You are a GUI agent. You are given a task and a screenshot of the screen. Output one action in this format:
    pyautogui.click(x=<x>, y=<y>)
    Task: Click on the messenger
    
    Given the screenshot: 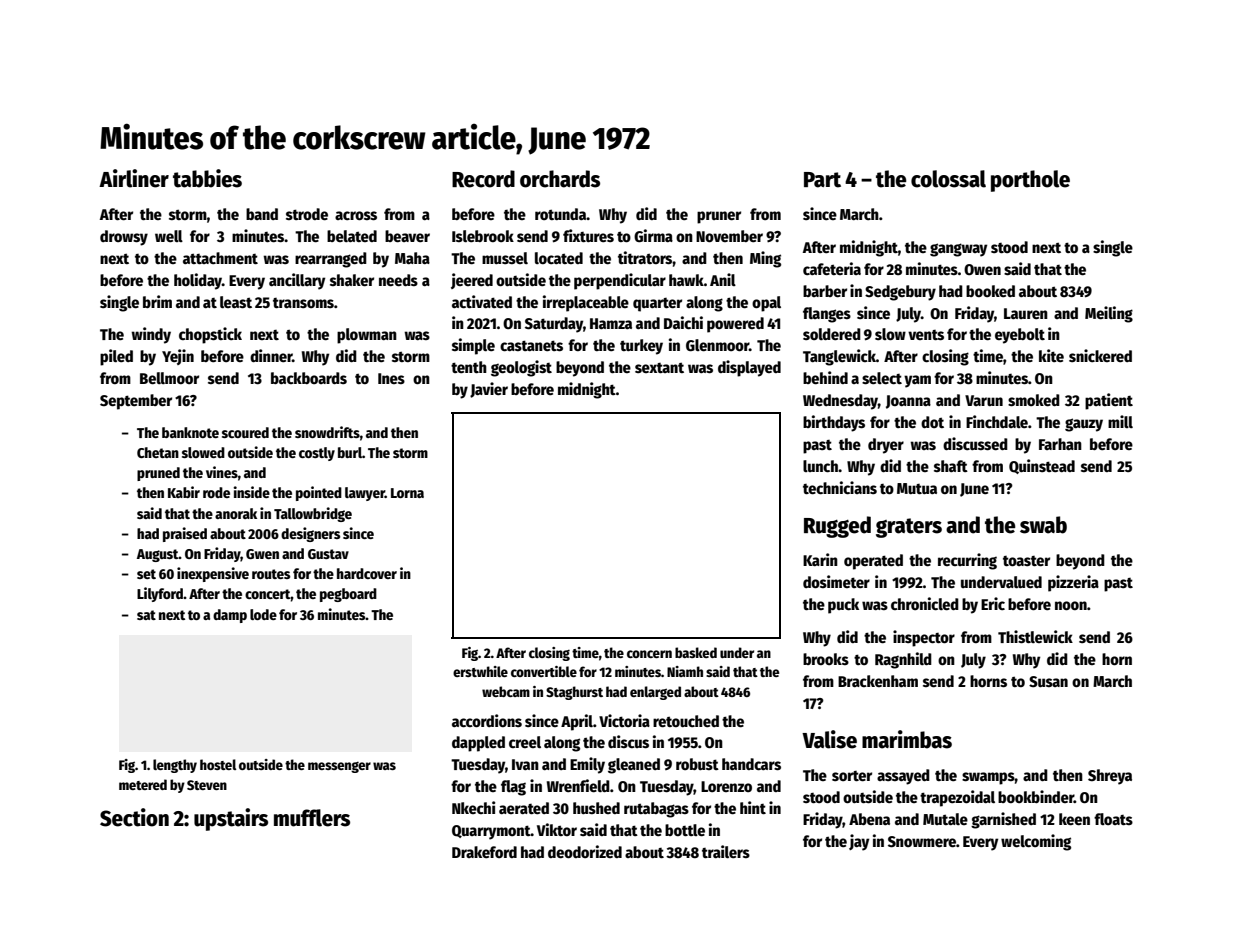 What is the action you would take?
    pyautogui.click(x=339, y=767)
